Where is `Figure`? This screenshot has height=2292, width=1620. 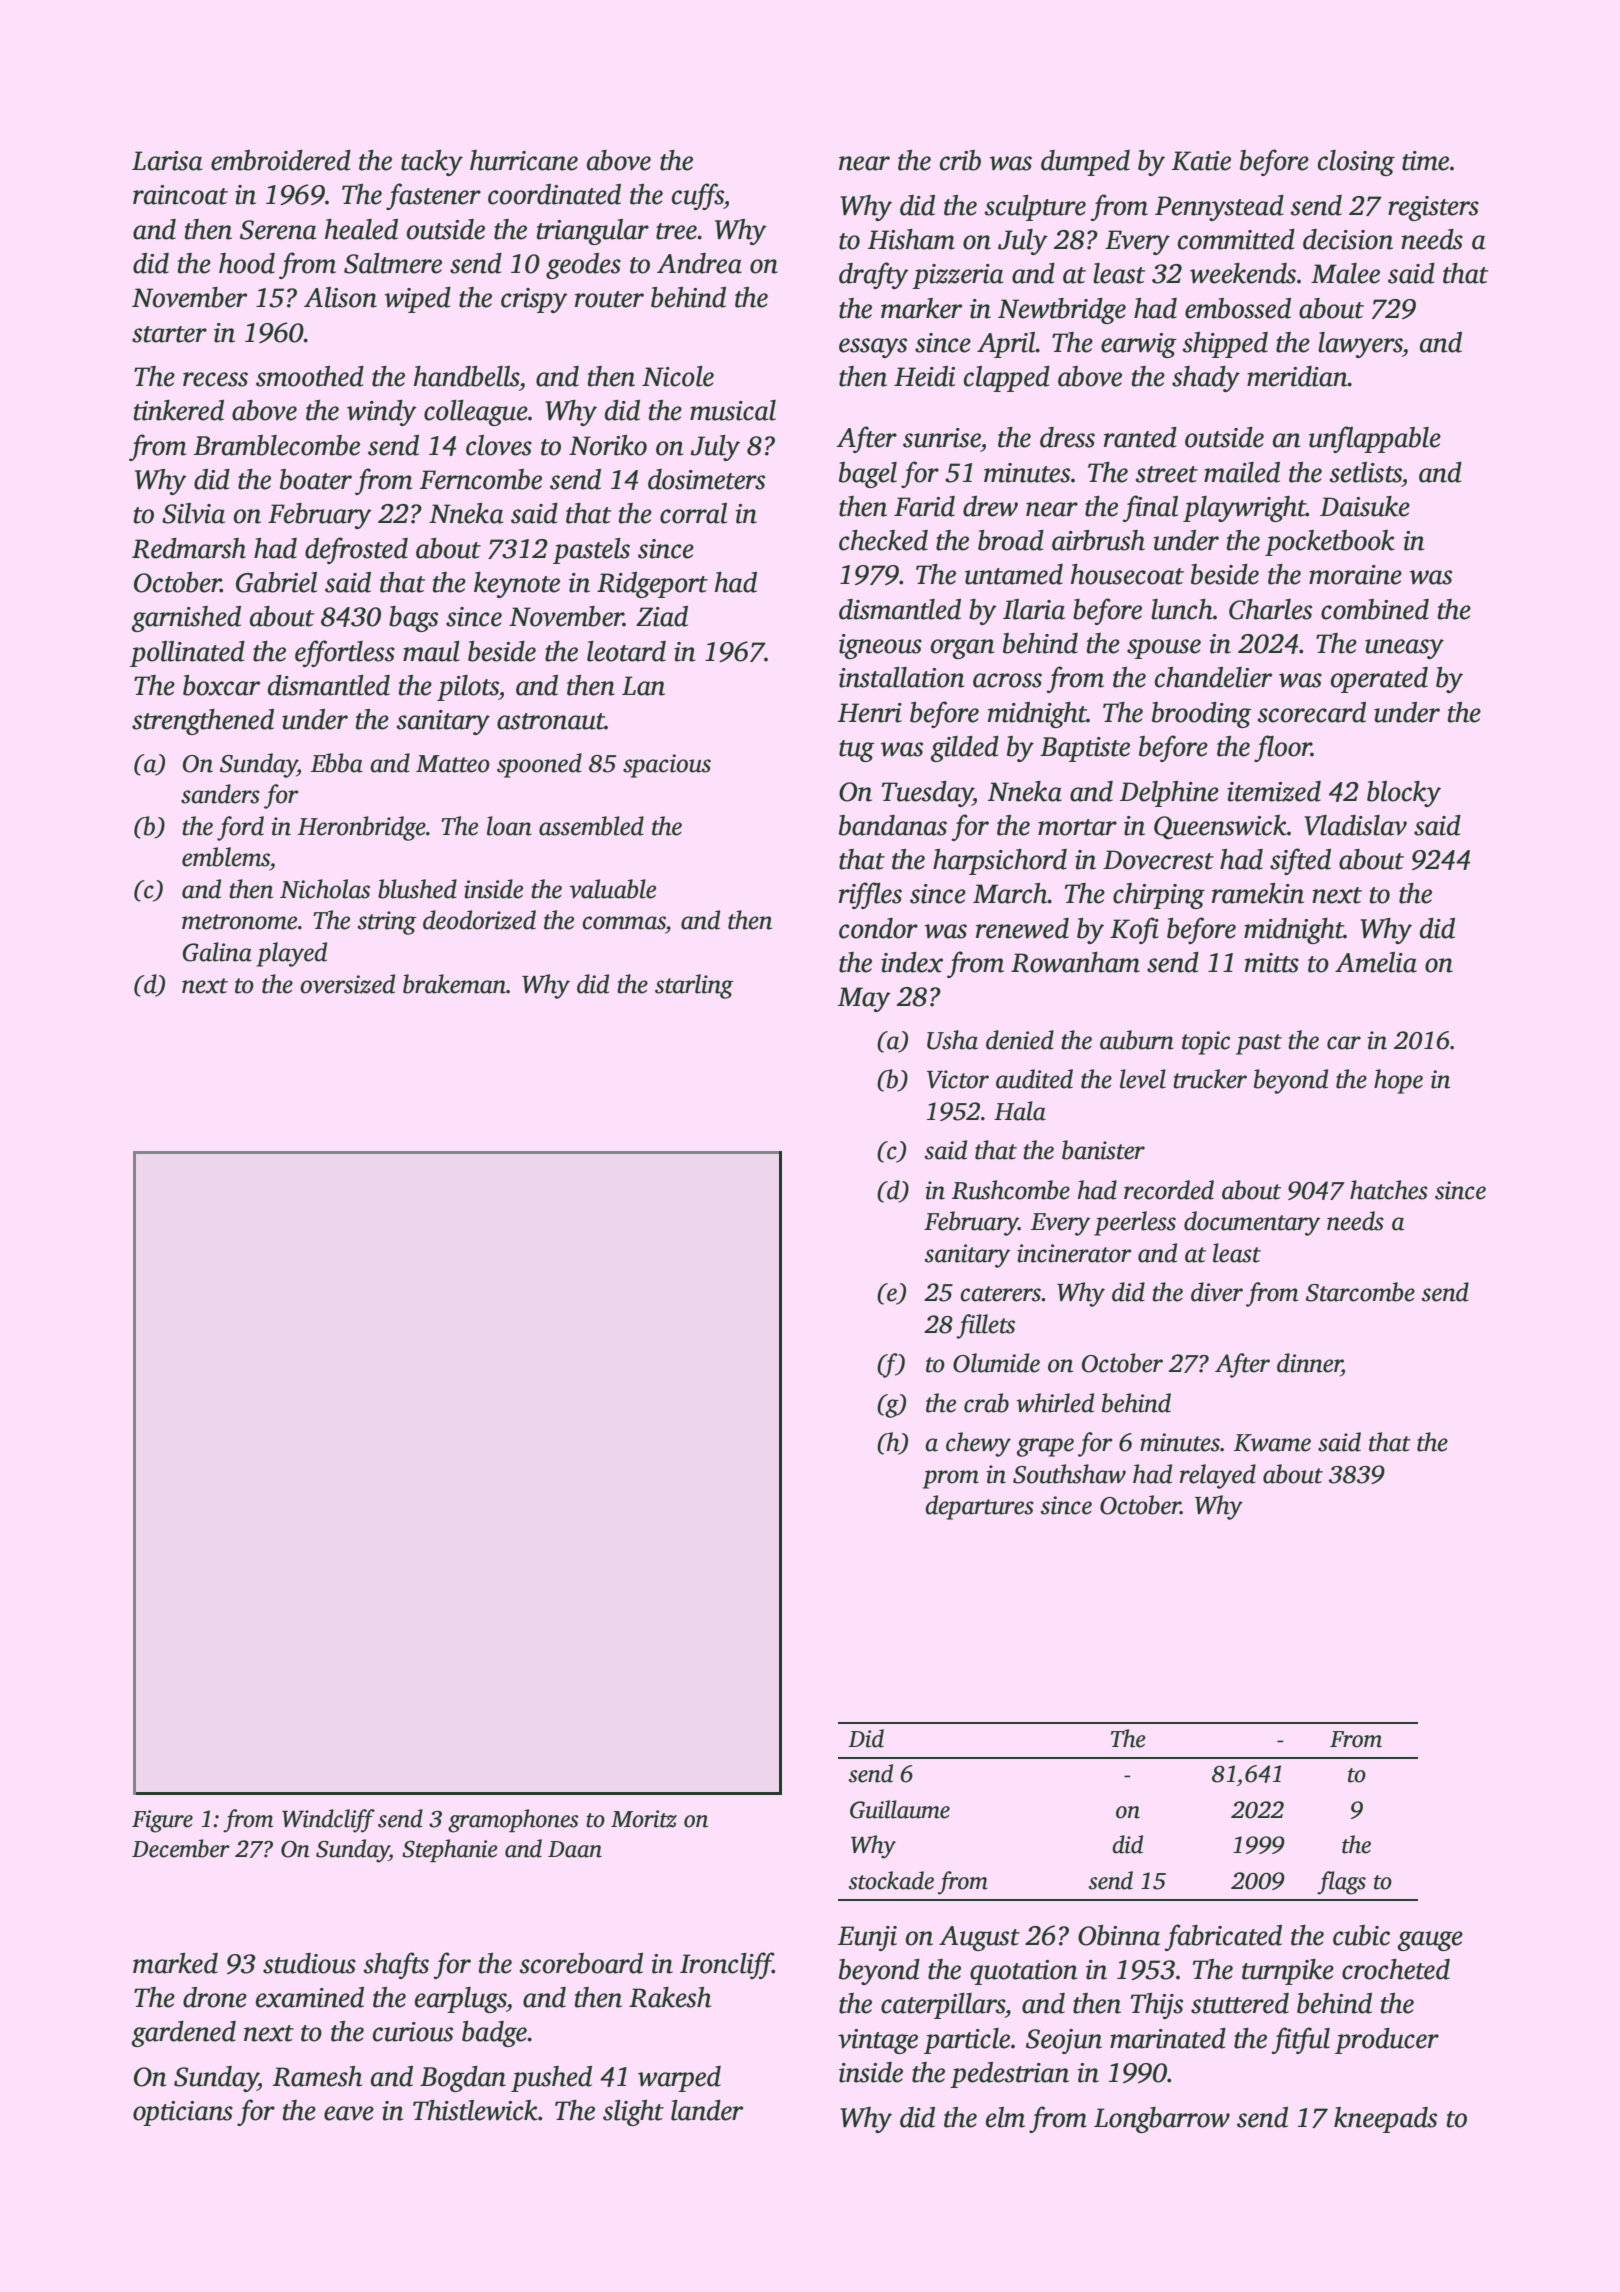 Figure is located at coordinates (162, 1821).
